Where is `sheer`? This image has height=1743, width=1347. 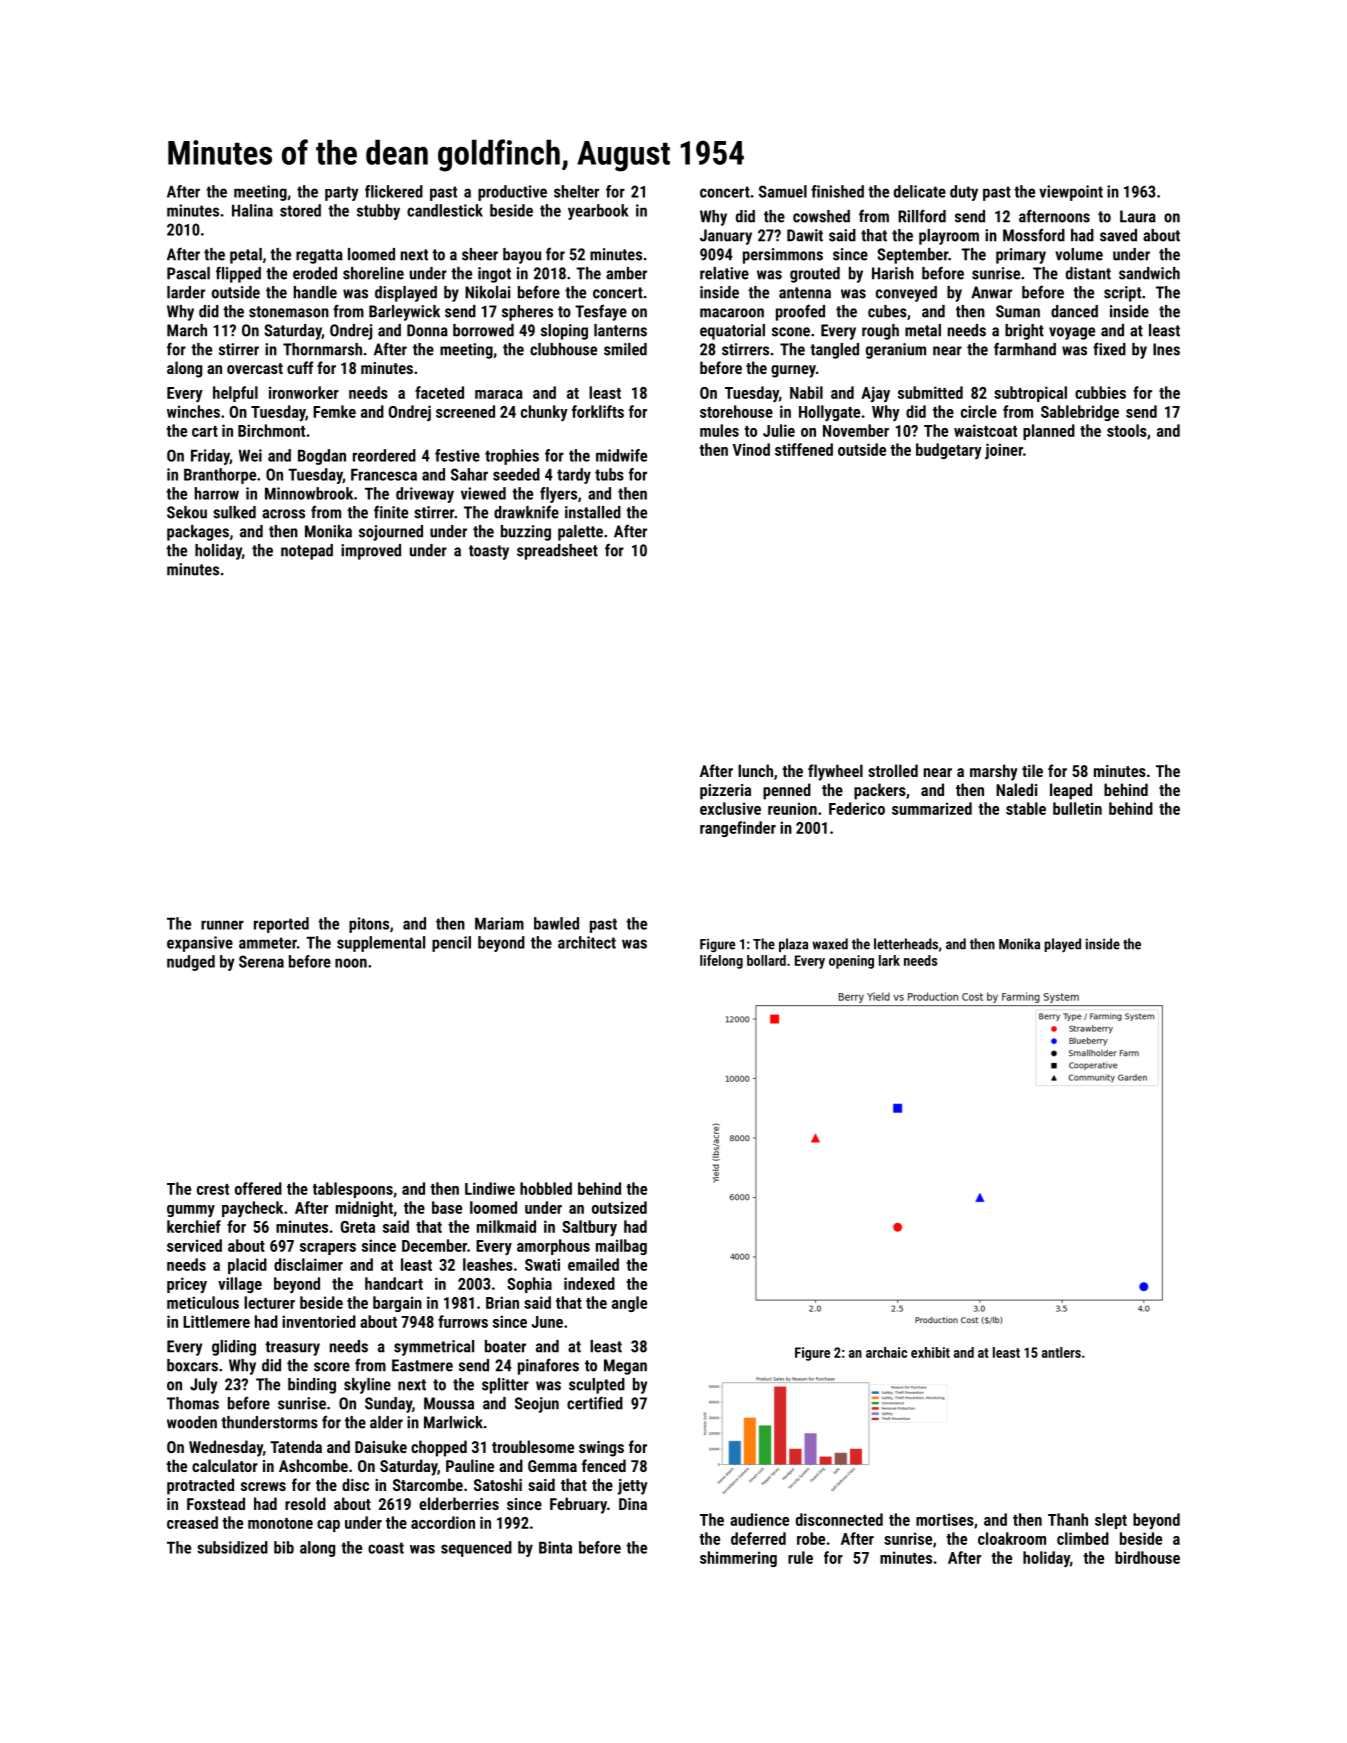
sheer is located at coordinates (480, 254).
